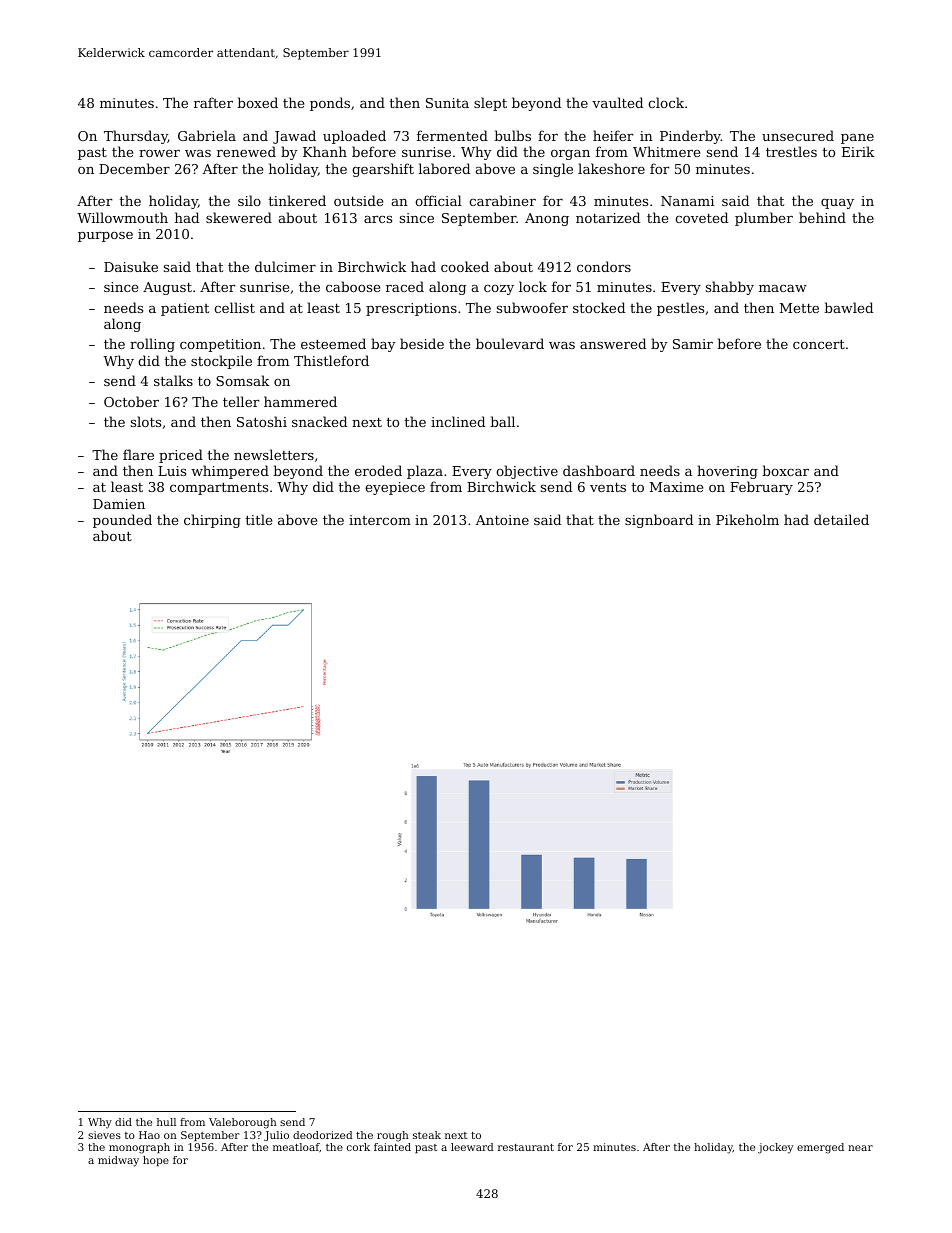 This screenshot has height=1233, width=952. What do you see at coordinates (380, 520) in the screenshot?
I see `intercom` at bounding box center [380, 520].
